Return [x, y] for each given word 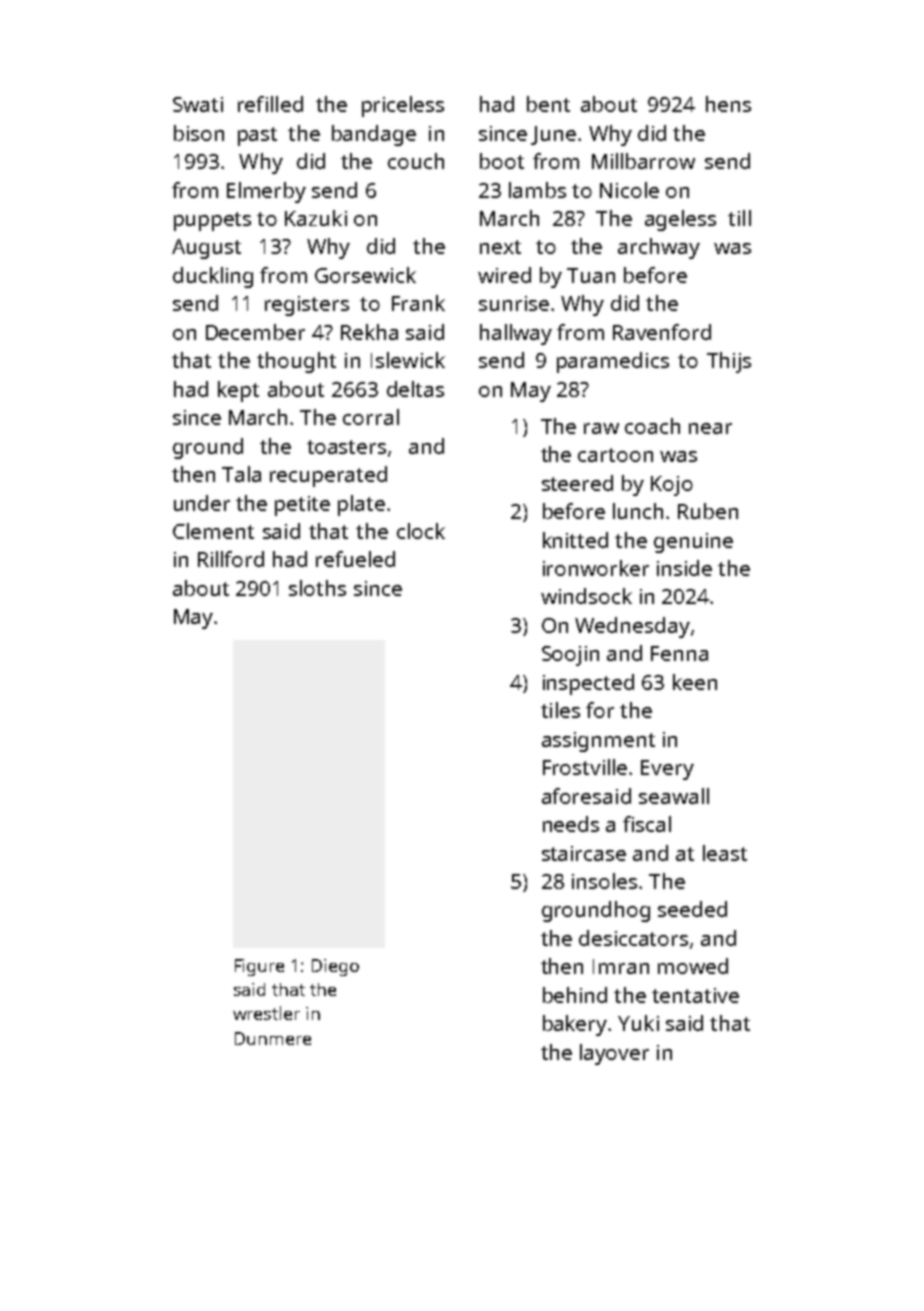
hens [728, 104]
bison [199, 133]
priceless [403, 106]
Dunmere [273, 1038]
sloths [317, 588]
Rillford [231, 559]
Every [667, 770]
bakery [575, 1025]
